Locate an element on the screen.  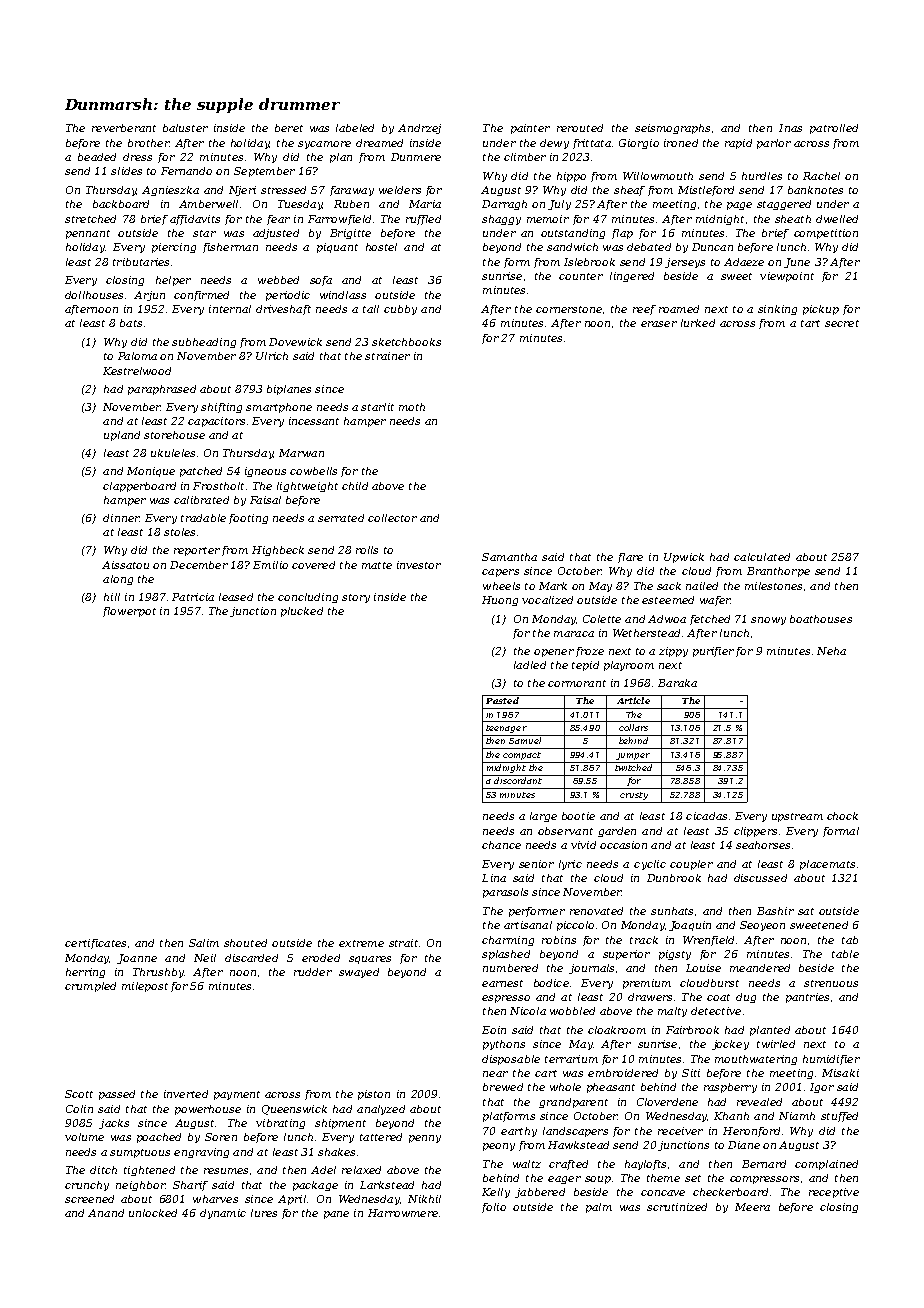
crumpled is located at coordinates (90, 987).
